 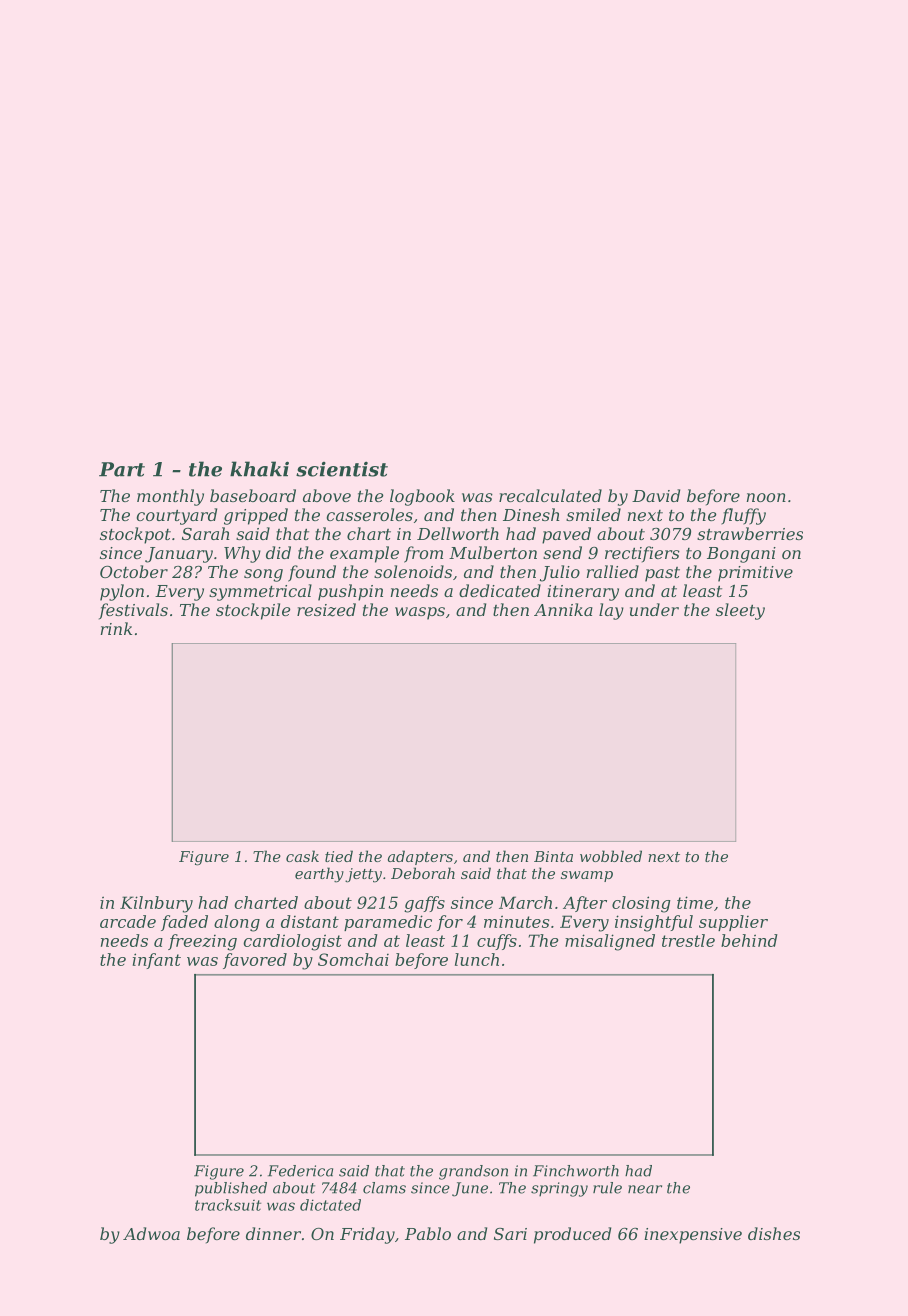 I want to click on Pablo, so click(x=428, y=1233).
